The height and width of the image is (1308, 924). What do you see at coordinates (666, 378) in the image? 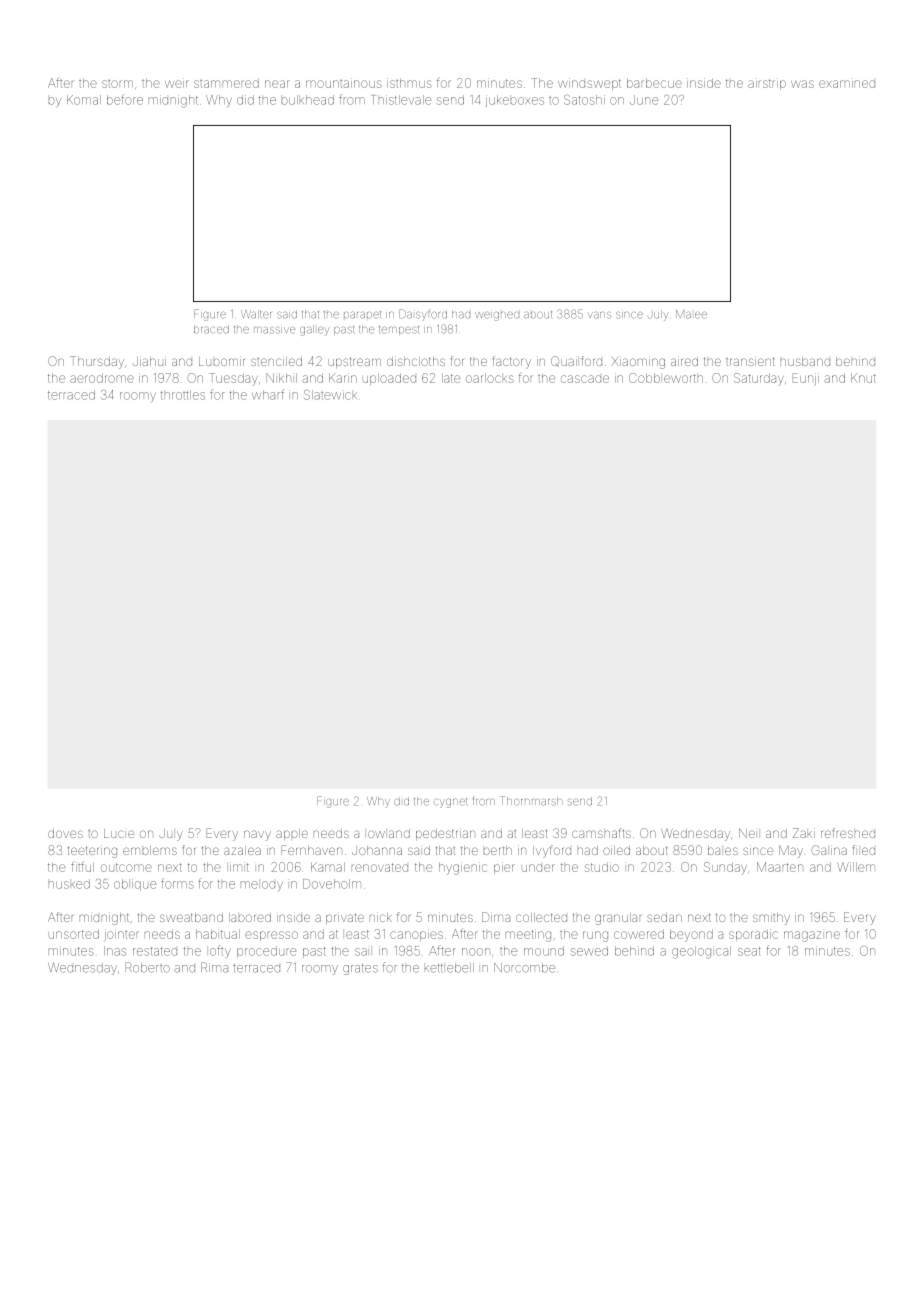
I see `Cobbleworth` at bounding box center [666, 378].
